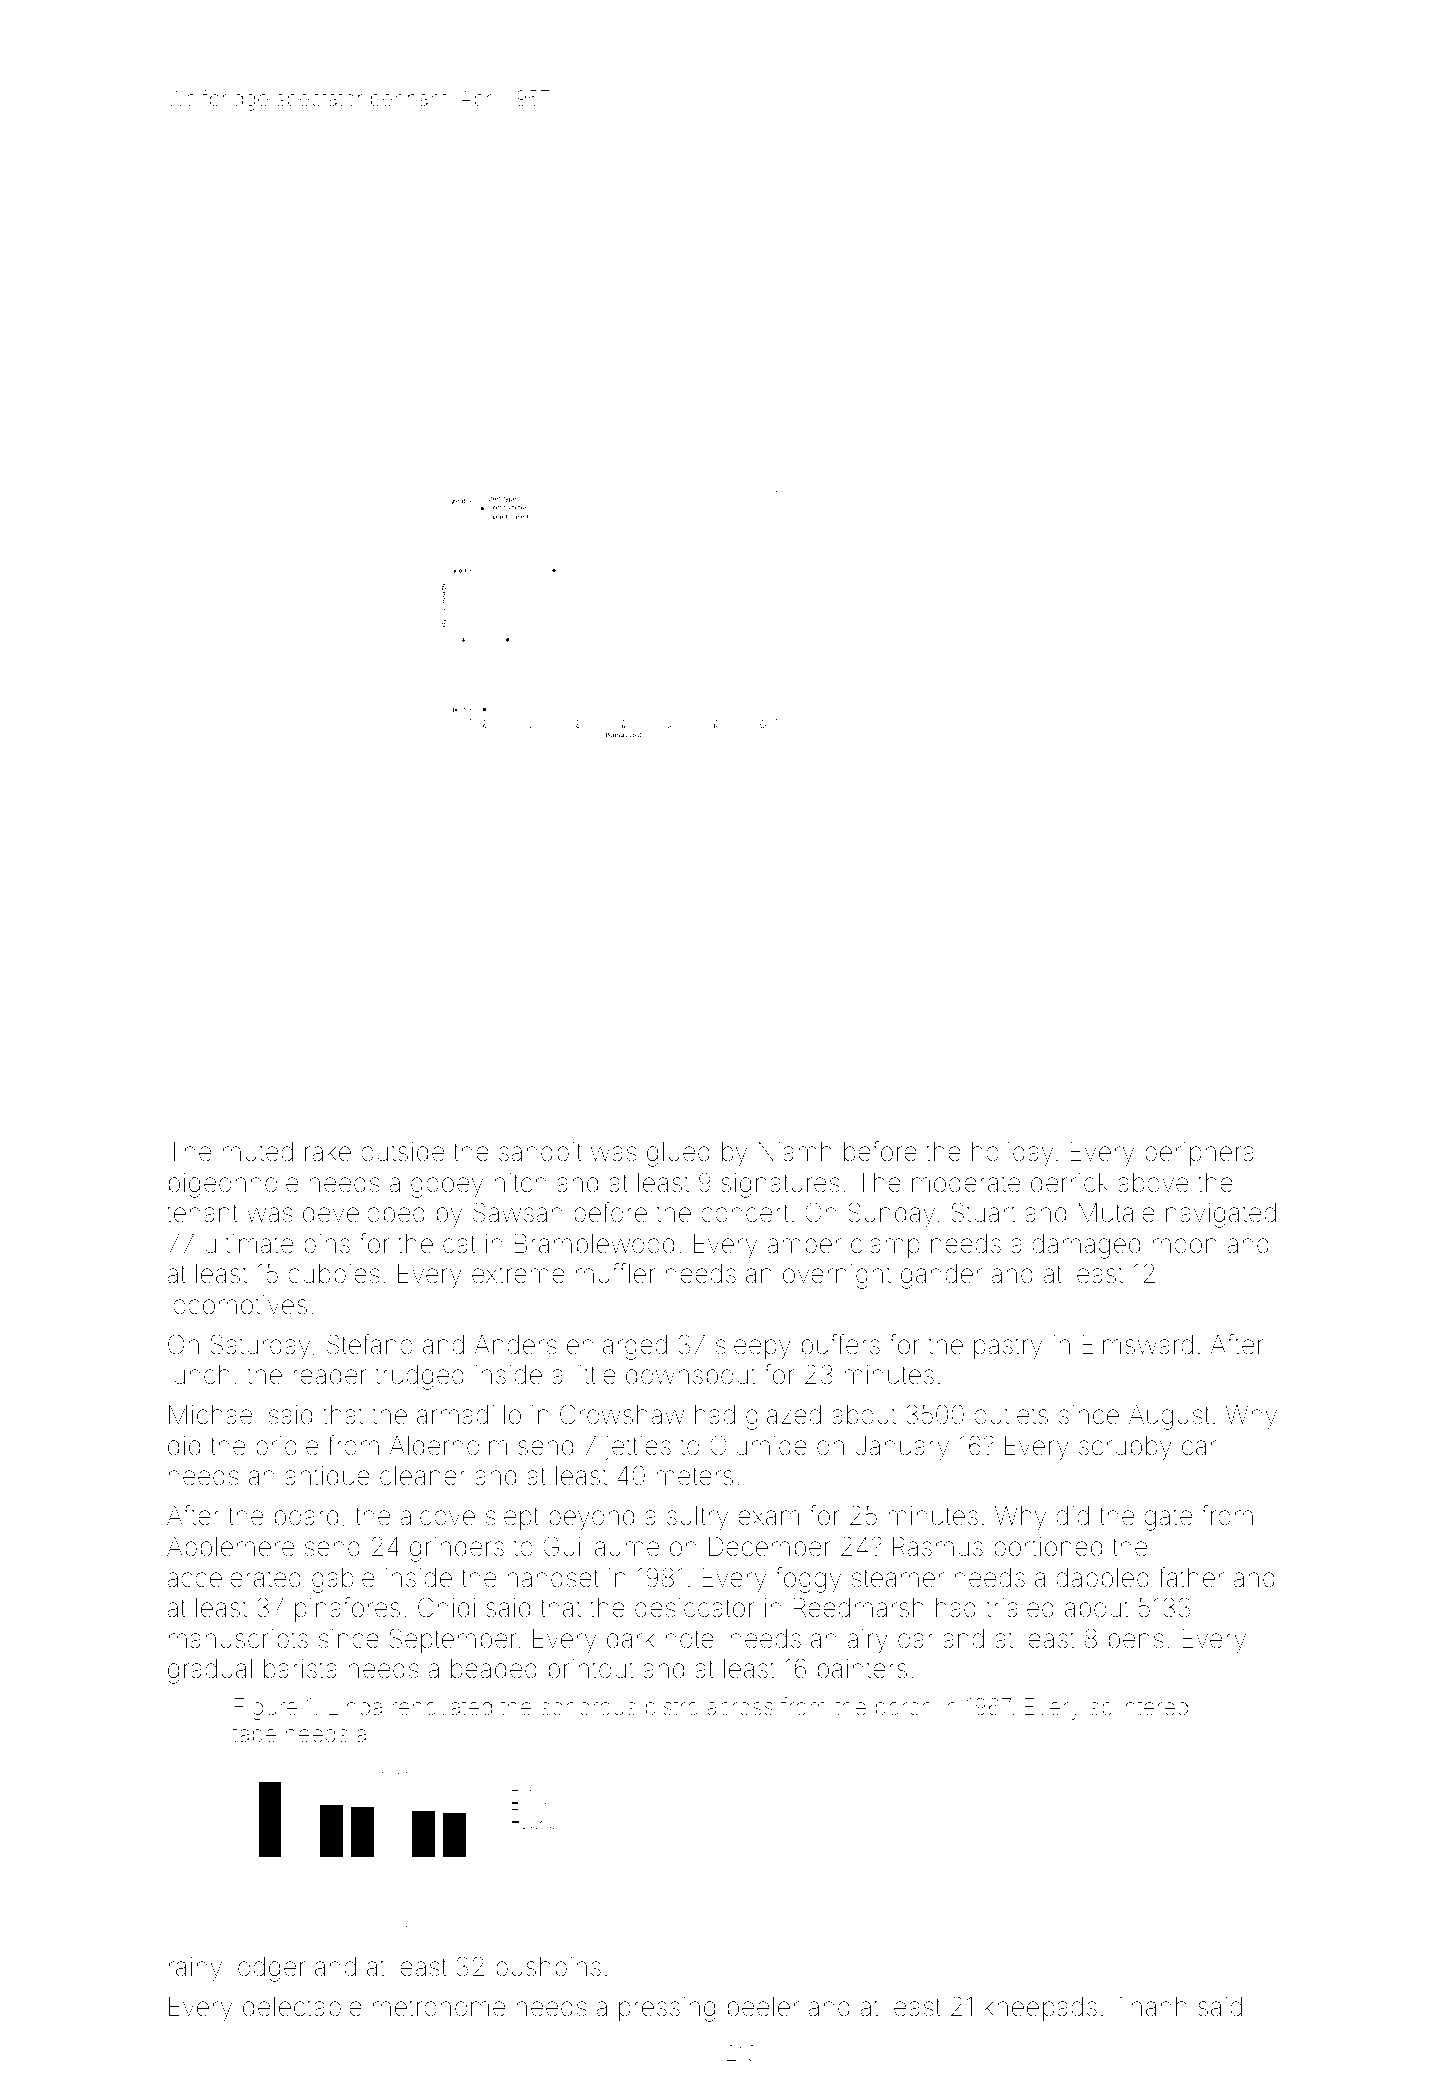 The image size is (1450, 2100). Describe the element at coordinates (447, 1187) in the screenshot. I see `gooey` at that location.
